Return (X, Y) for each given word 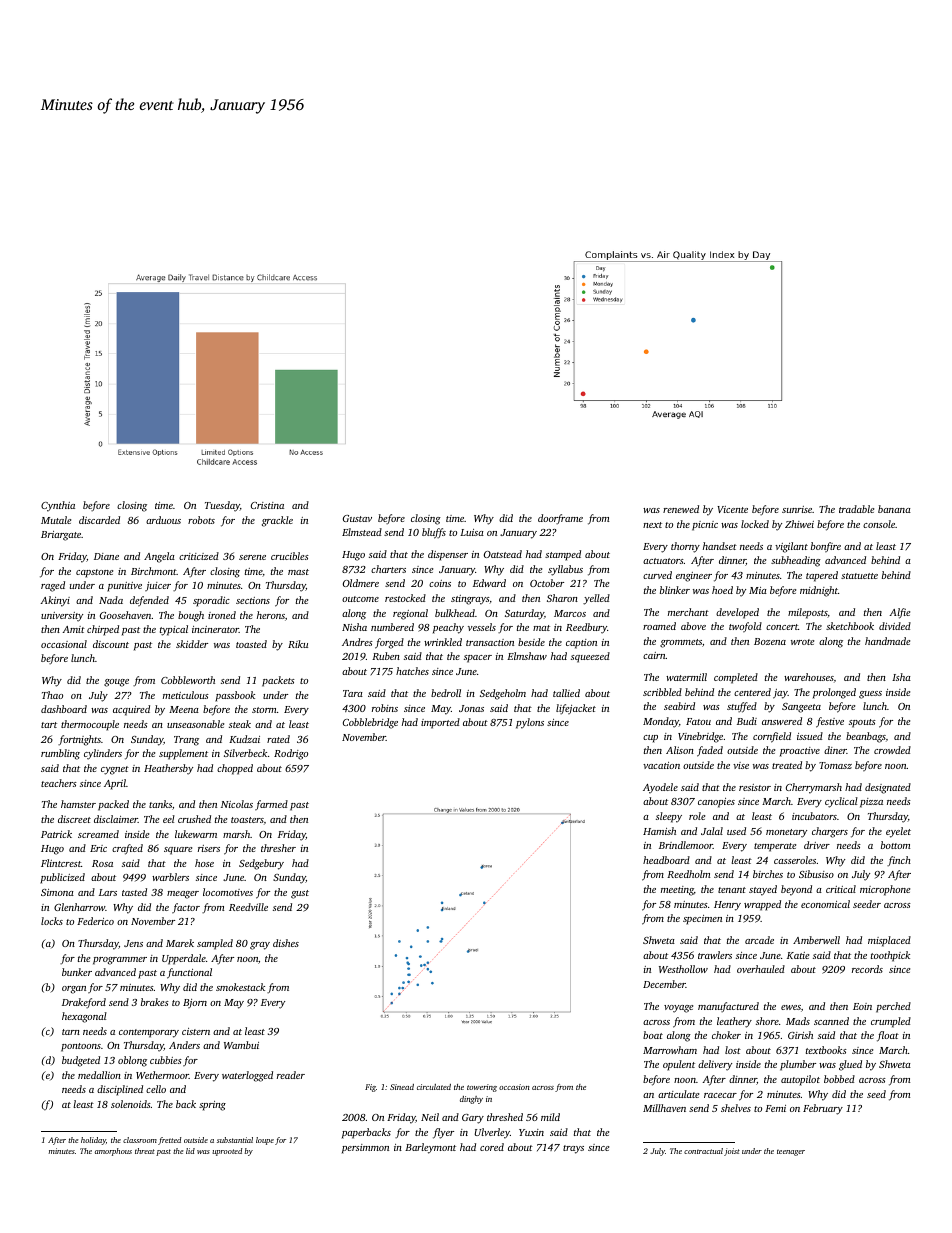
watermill (686, 677)
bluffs (434, 533)
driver (817, 845)
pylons (530, 723)
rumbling (60, 754)
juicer (158, 586)
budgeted (81, 1061)
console (879, 524)
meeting (677, 891)
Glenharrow (79, 907)
